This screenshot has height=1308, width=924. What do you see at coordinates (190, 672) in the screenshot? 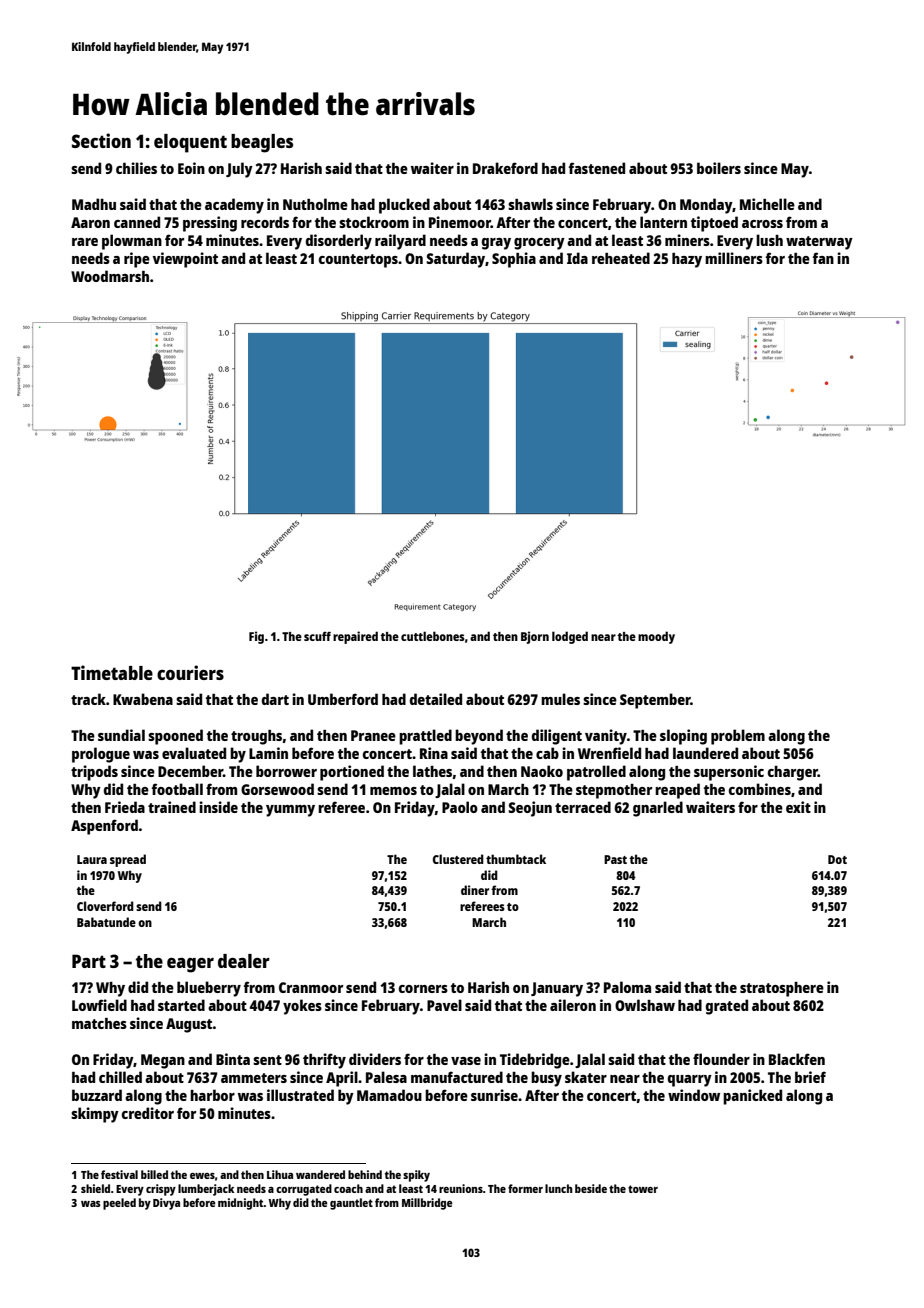
I see `couriers` at bounding box center [190, 672].
